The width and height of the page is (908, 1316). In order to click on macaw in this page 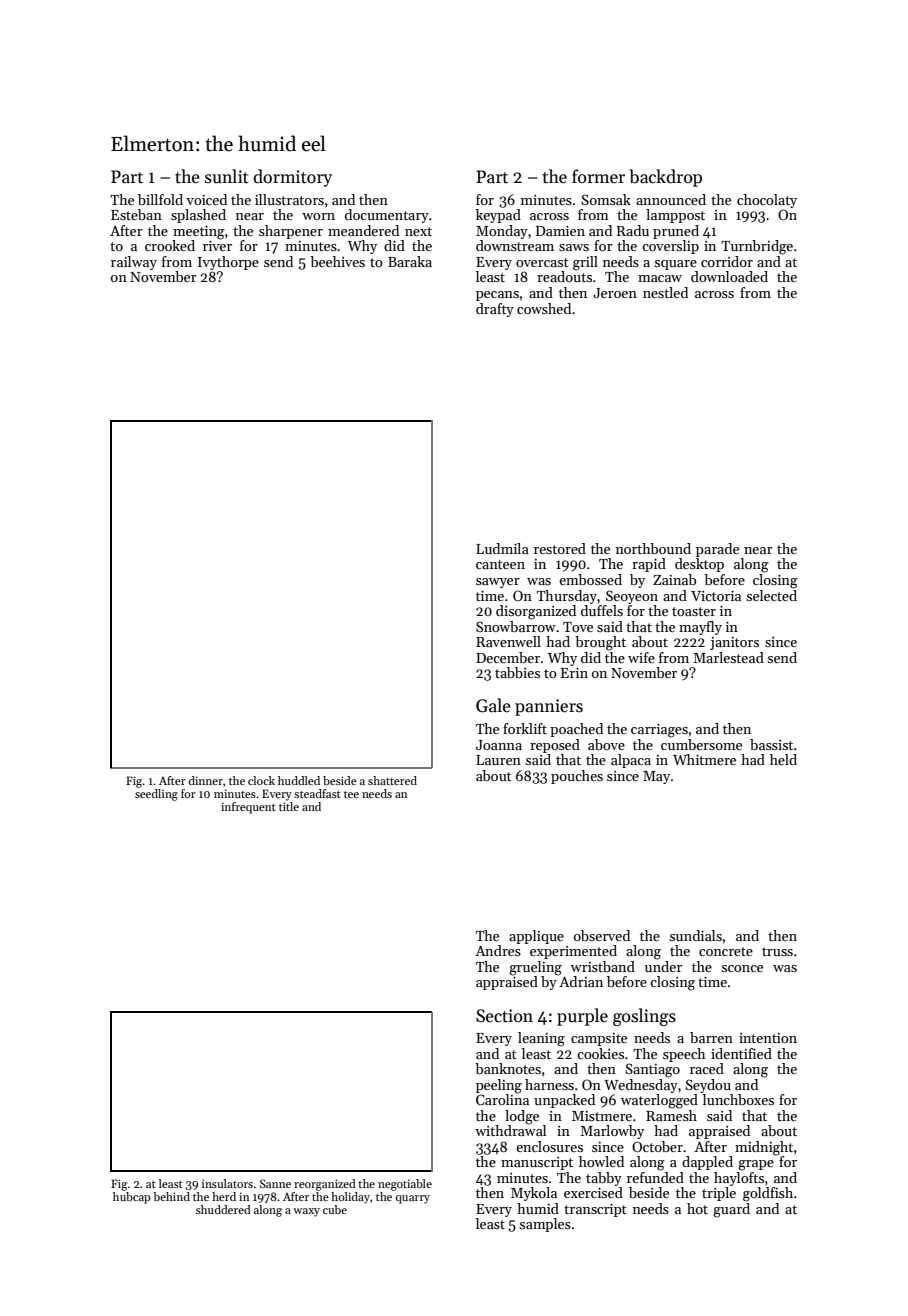, I will do `click(660, 278)`.
